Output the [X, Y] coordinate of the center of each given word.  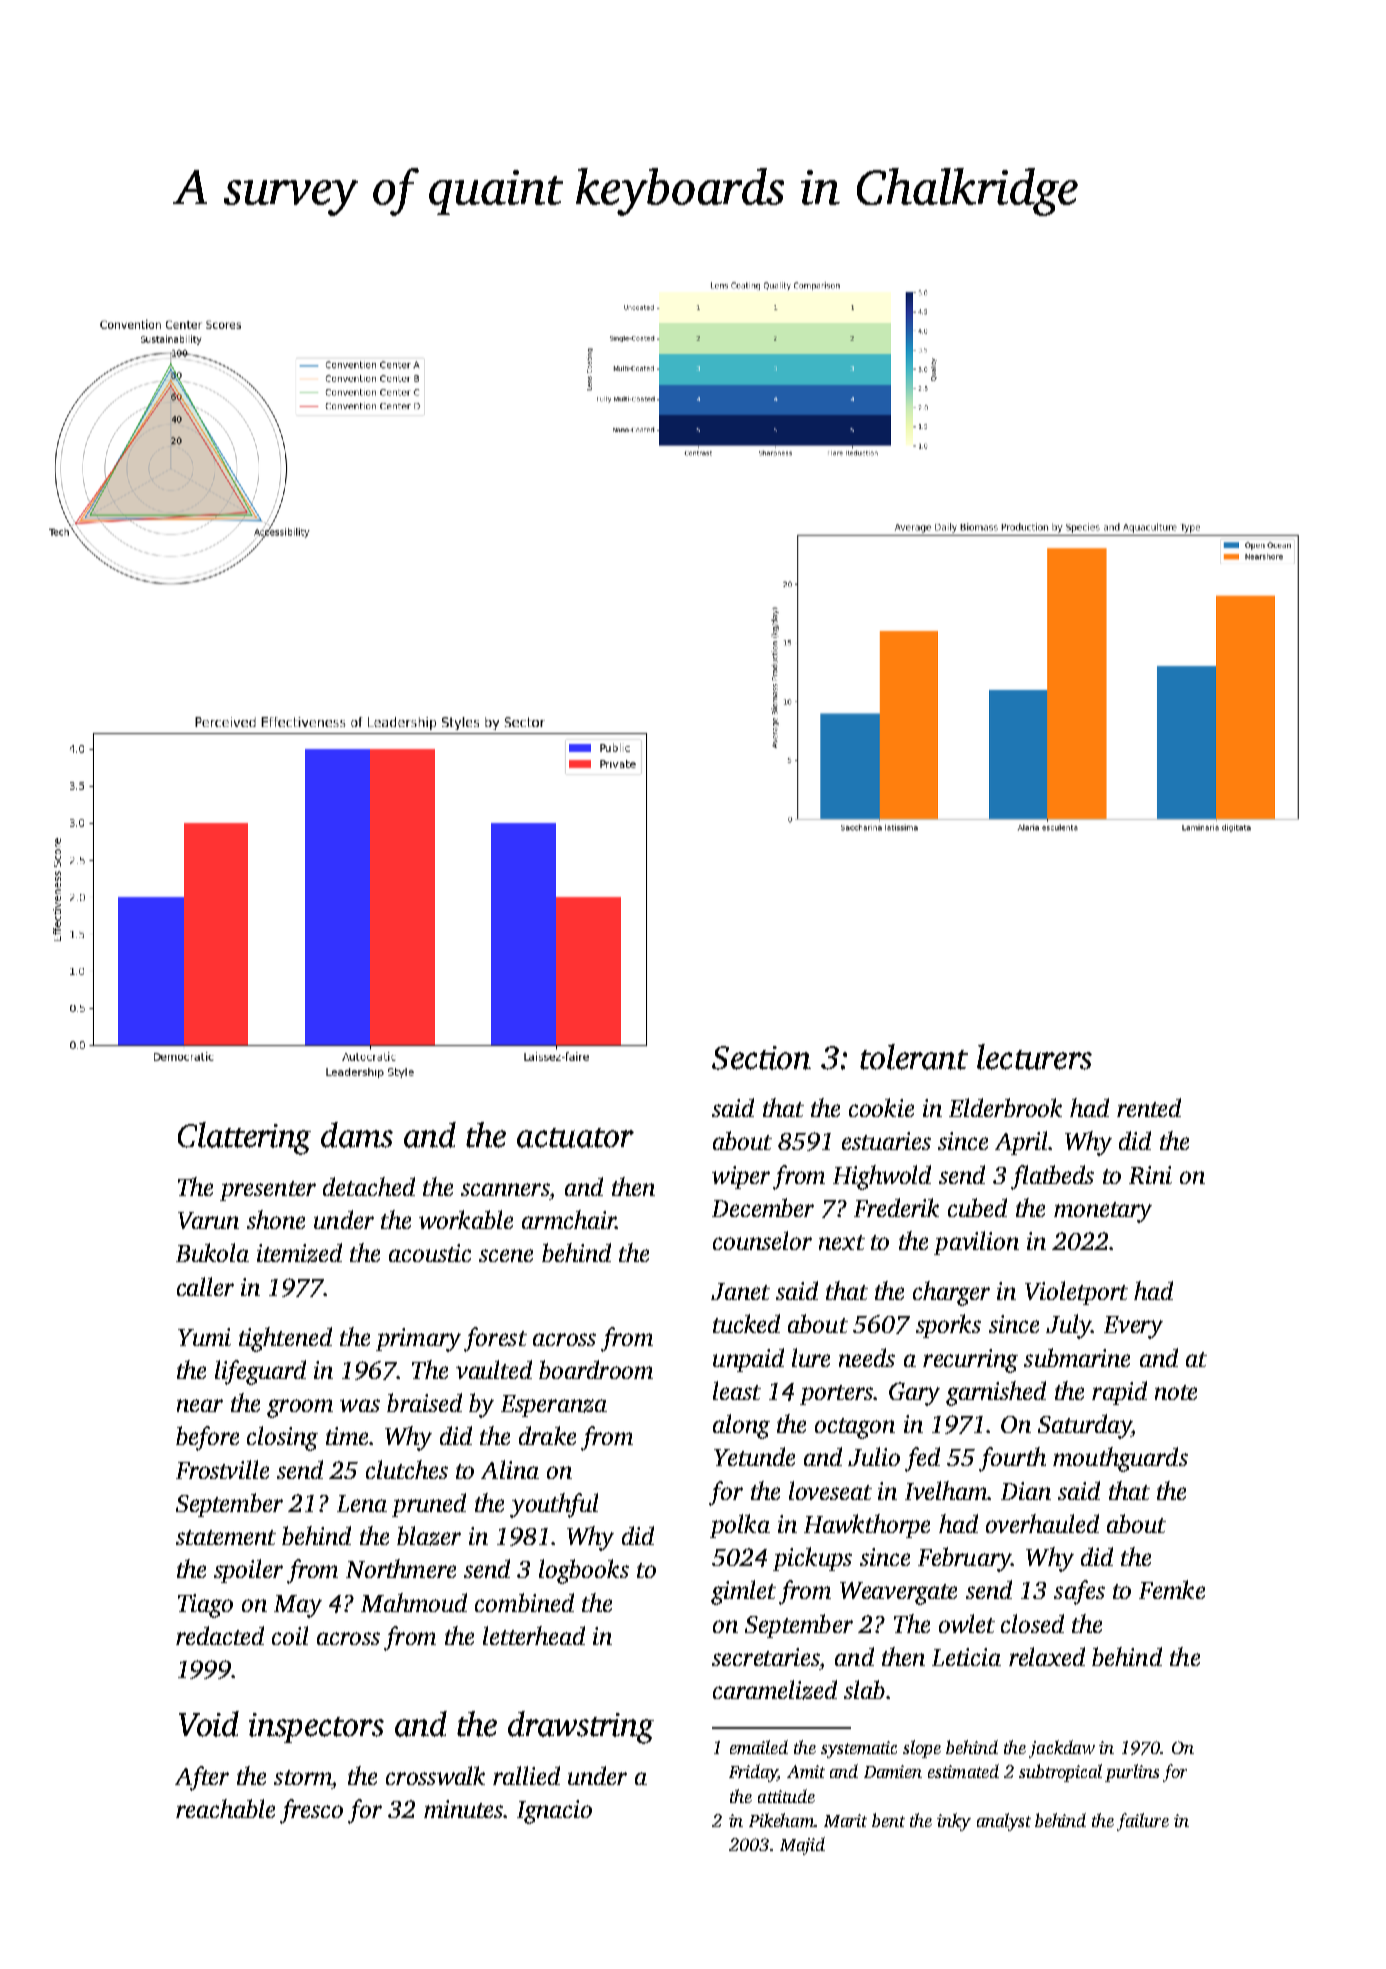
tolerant [914, 1057]
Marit [845, 1820]
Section [761, 1058]
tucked [746, 1323]
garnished [996, 1393]
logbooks [584, 1571]
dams [357, 1135]
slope [922, 1749]
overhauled [1042, 1523]
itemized [299, 1253]
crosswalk [435, 1775]
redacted [220, 1635]
